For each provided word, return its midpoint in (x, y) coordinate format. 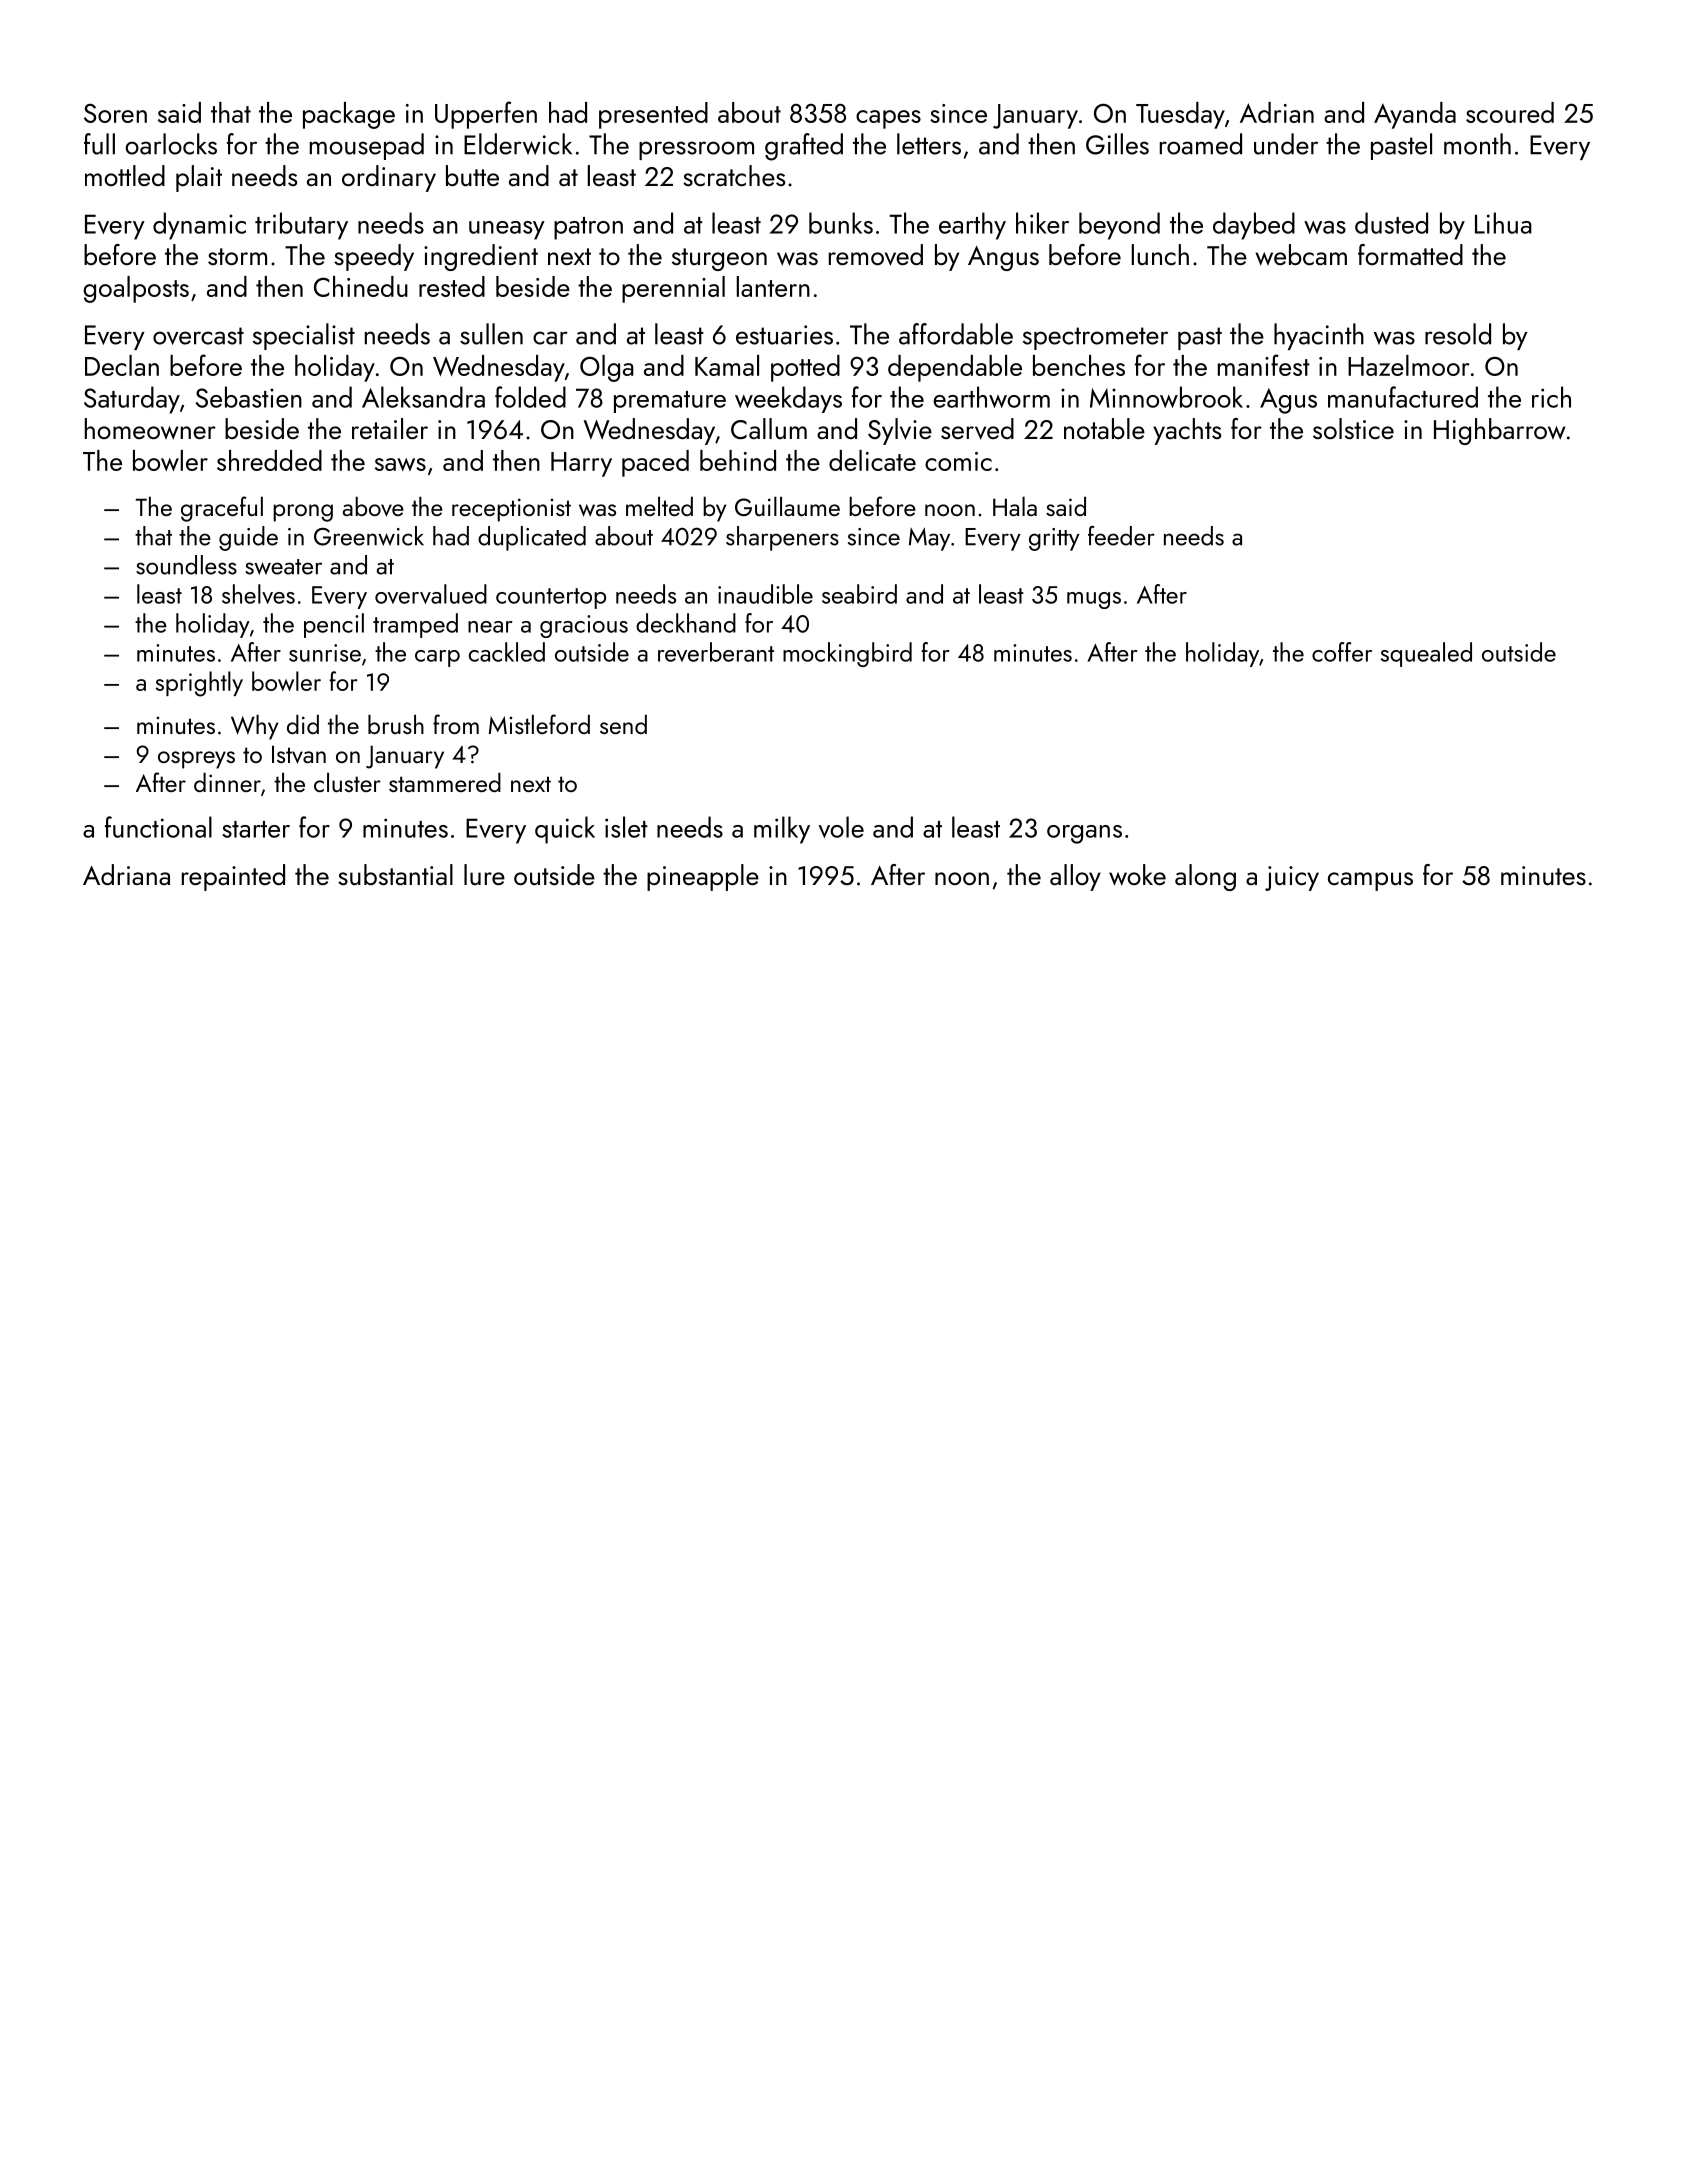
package (349, 115)
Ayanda (1415, 115)
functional (158, 827)
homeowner (150, 429)
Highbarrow (1500, 431)
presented (653, 115)
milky (782, 830)
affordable (956, 334)
